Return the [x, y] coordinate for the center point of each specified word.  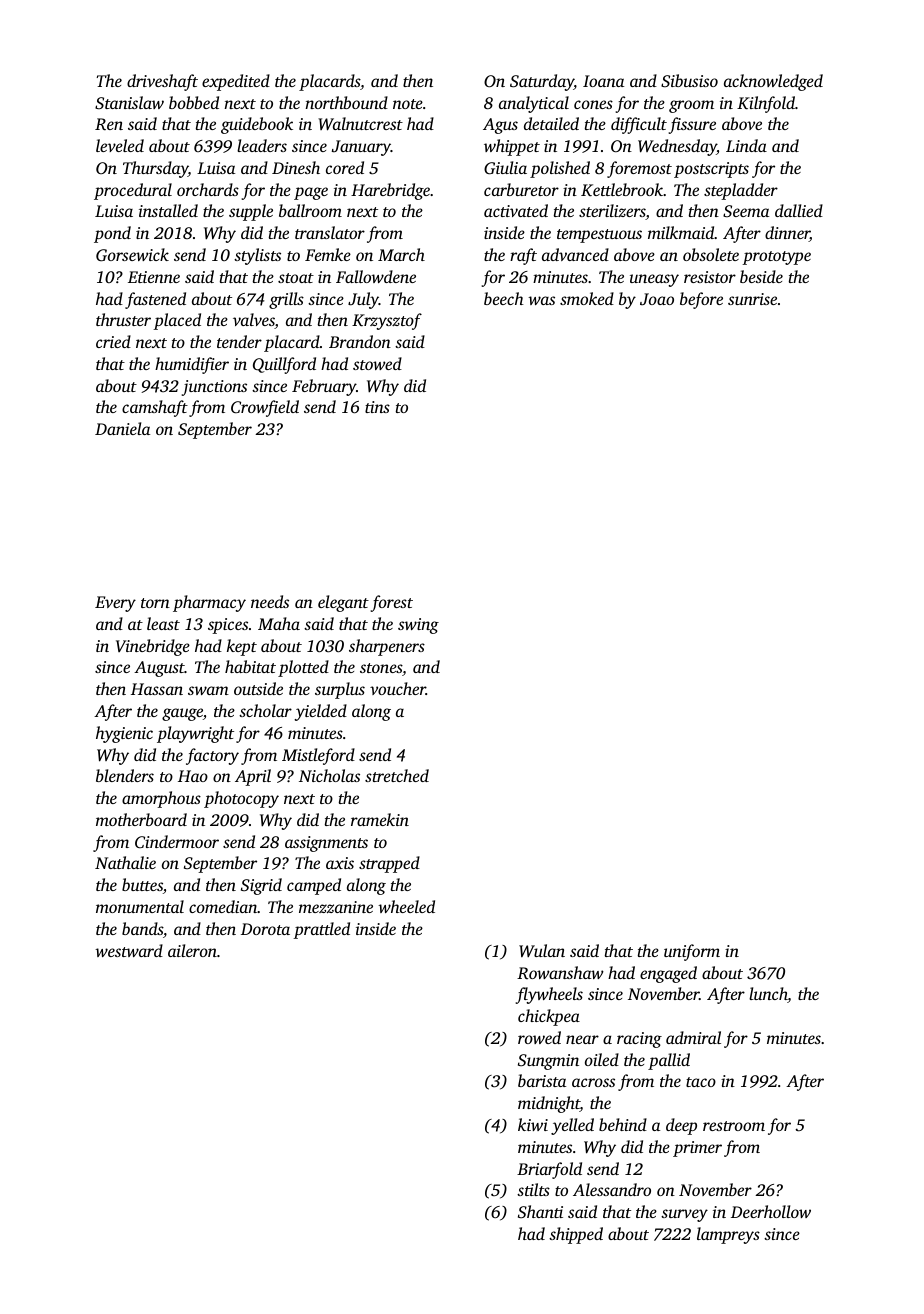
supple [251, 212]
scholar [265, 710]
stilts [533, 1189]
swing [418, 626]
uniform [692, 952]
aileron [192, 950]
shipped [576, 1235]
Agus [500, 126]
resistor [710, 277]
